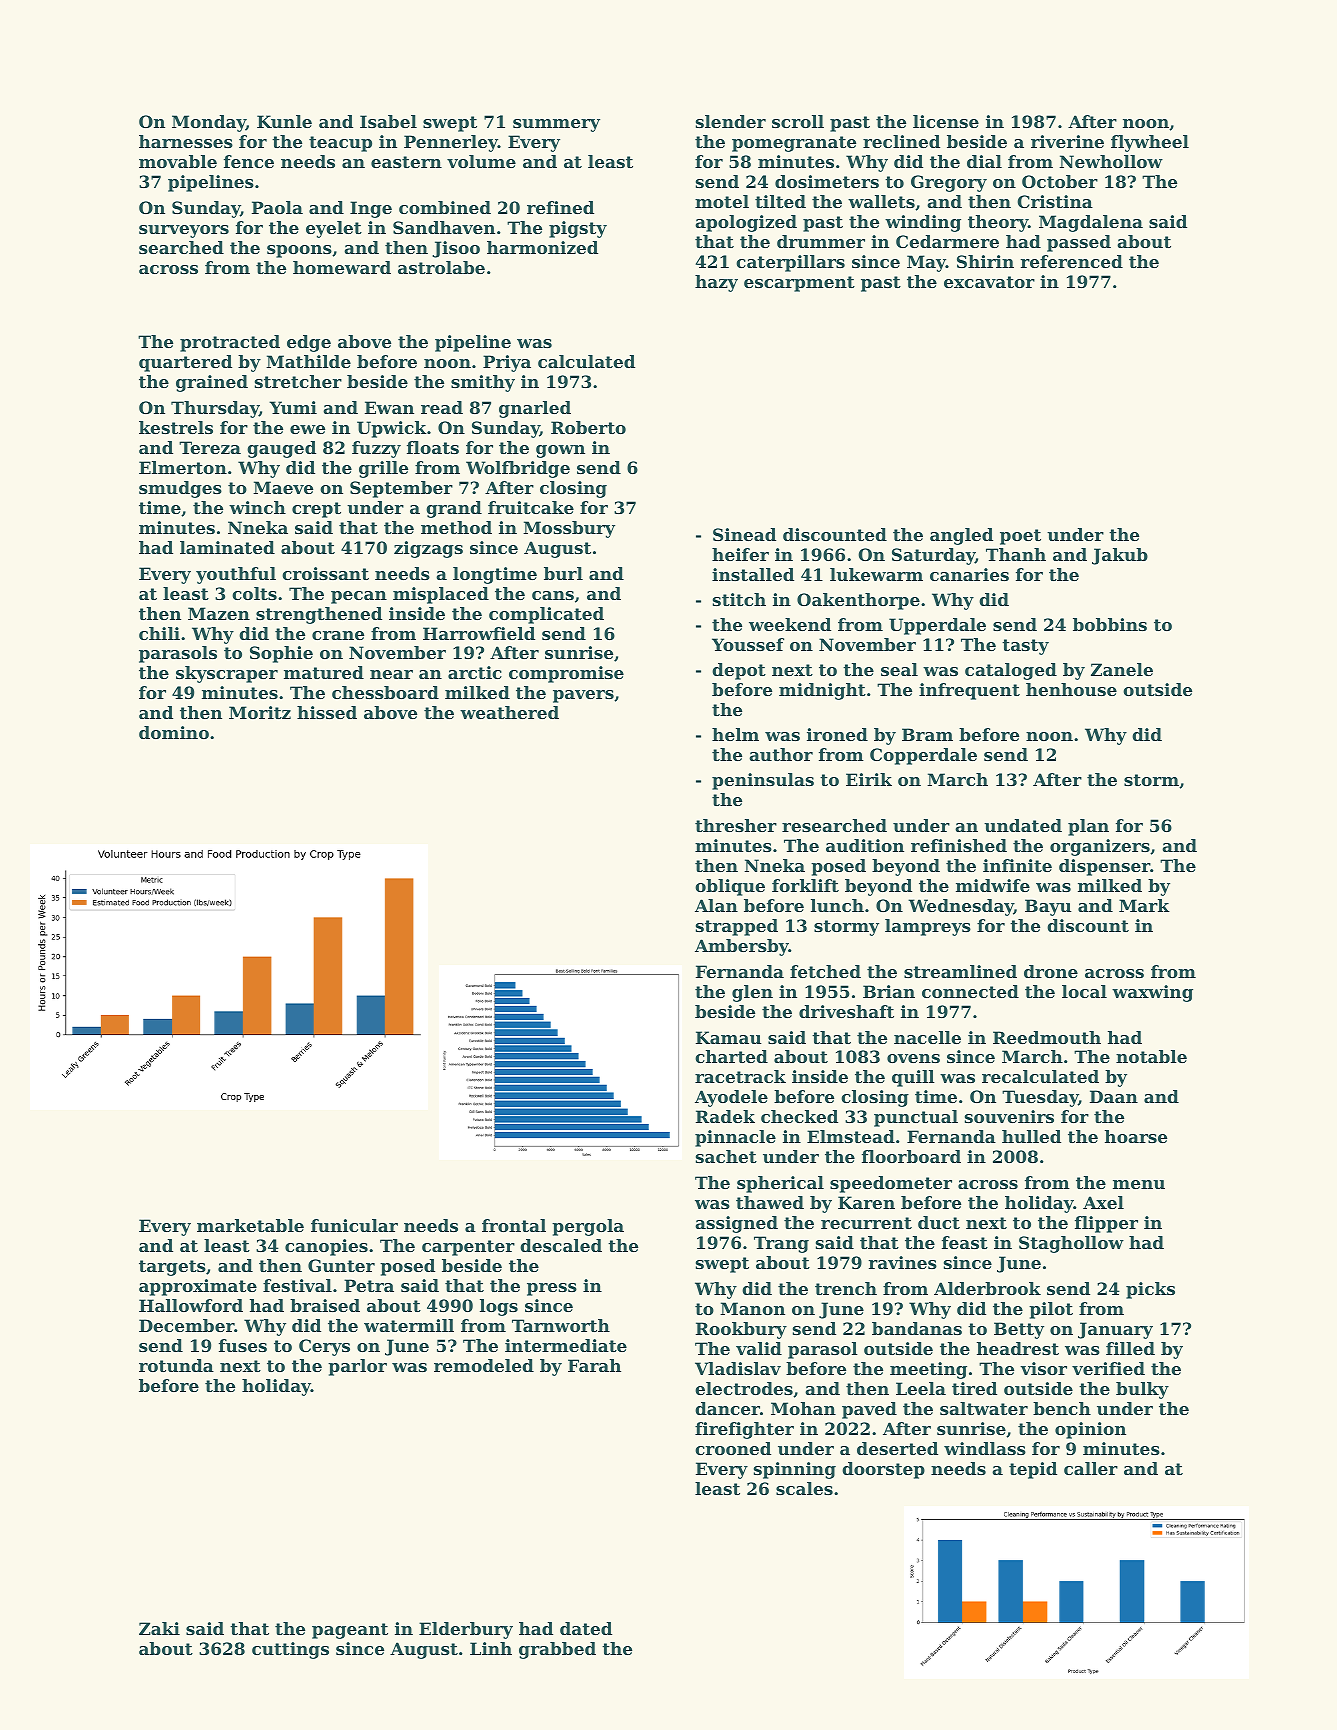  Describe the element at coordinates (260, 712) in the image. I see `Moritz` at that location.
